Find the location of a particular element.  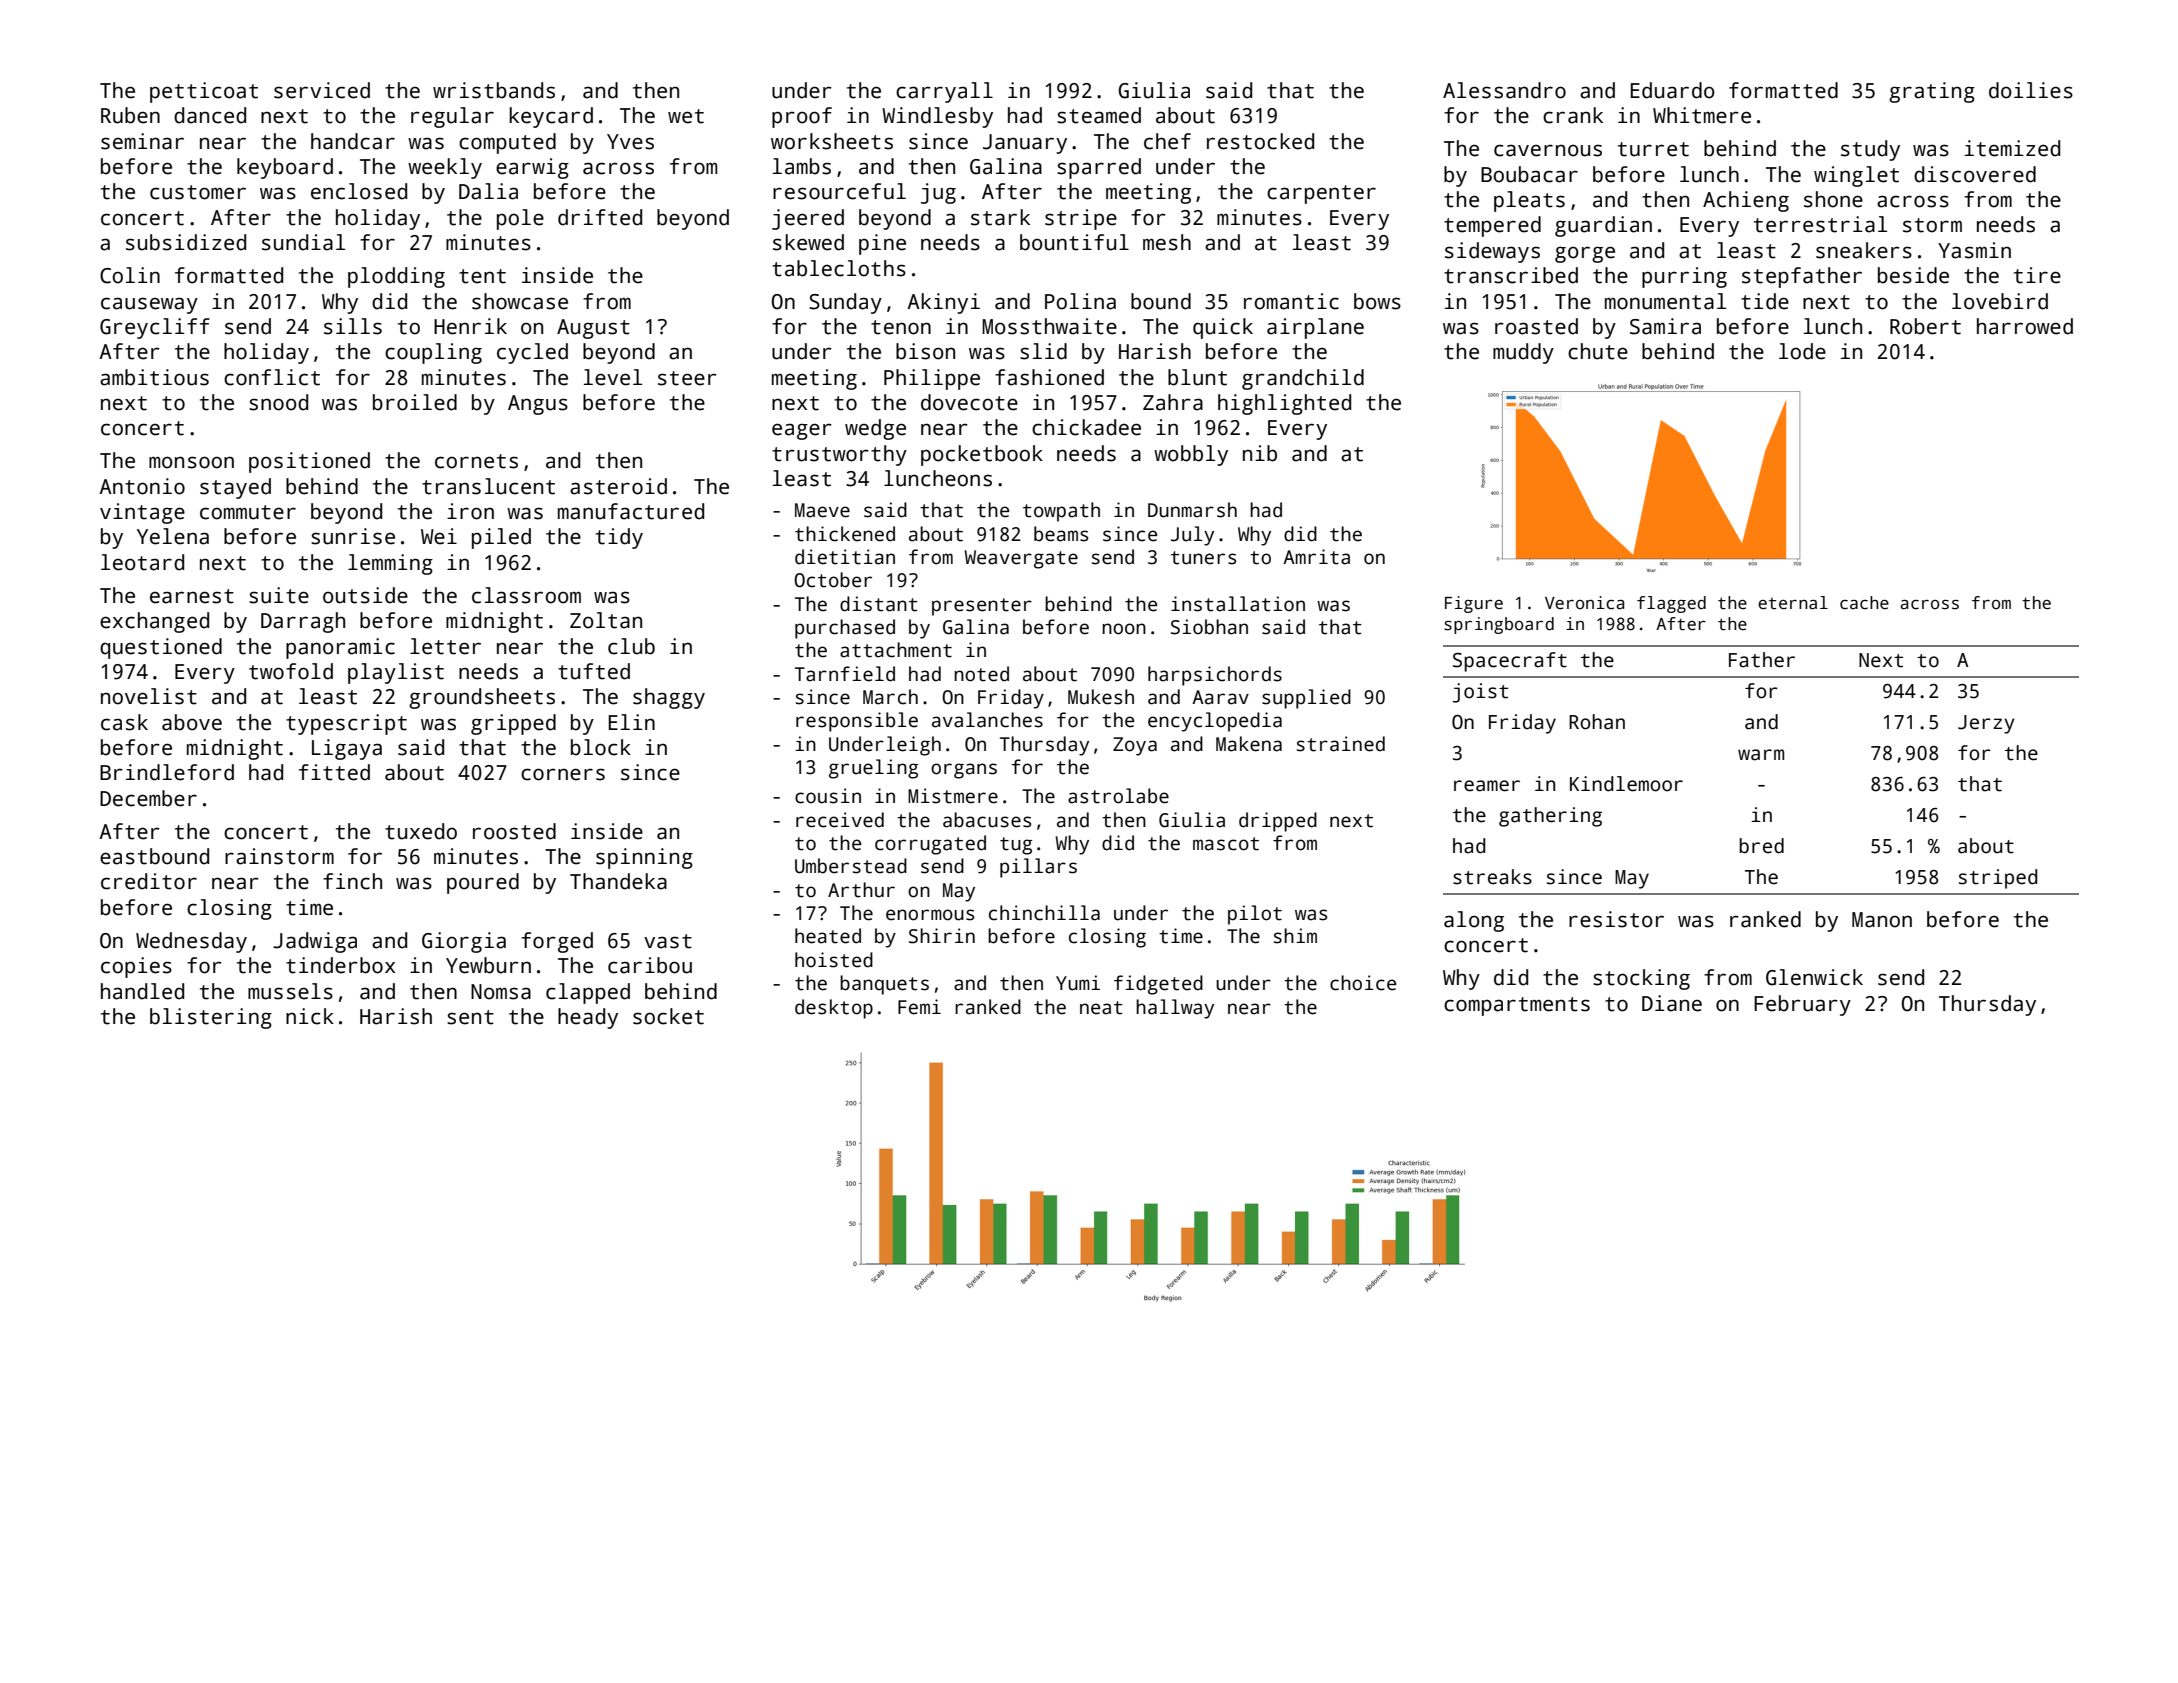

monsoon is located at coordinates (191, 462).
